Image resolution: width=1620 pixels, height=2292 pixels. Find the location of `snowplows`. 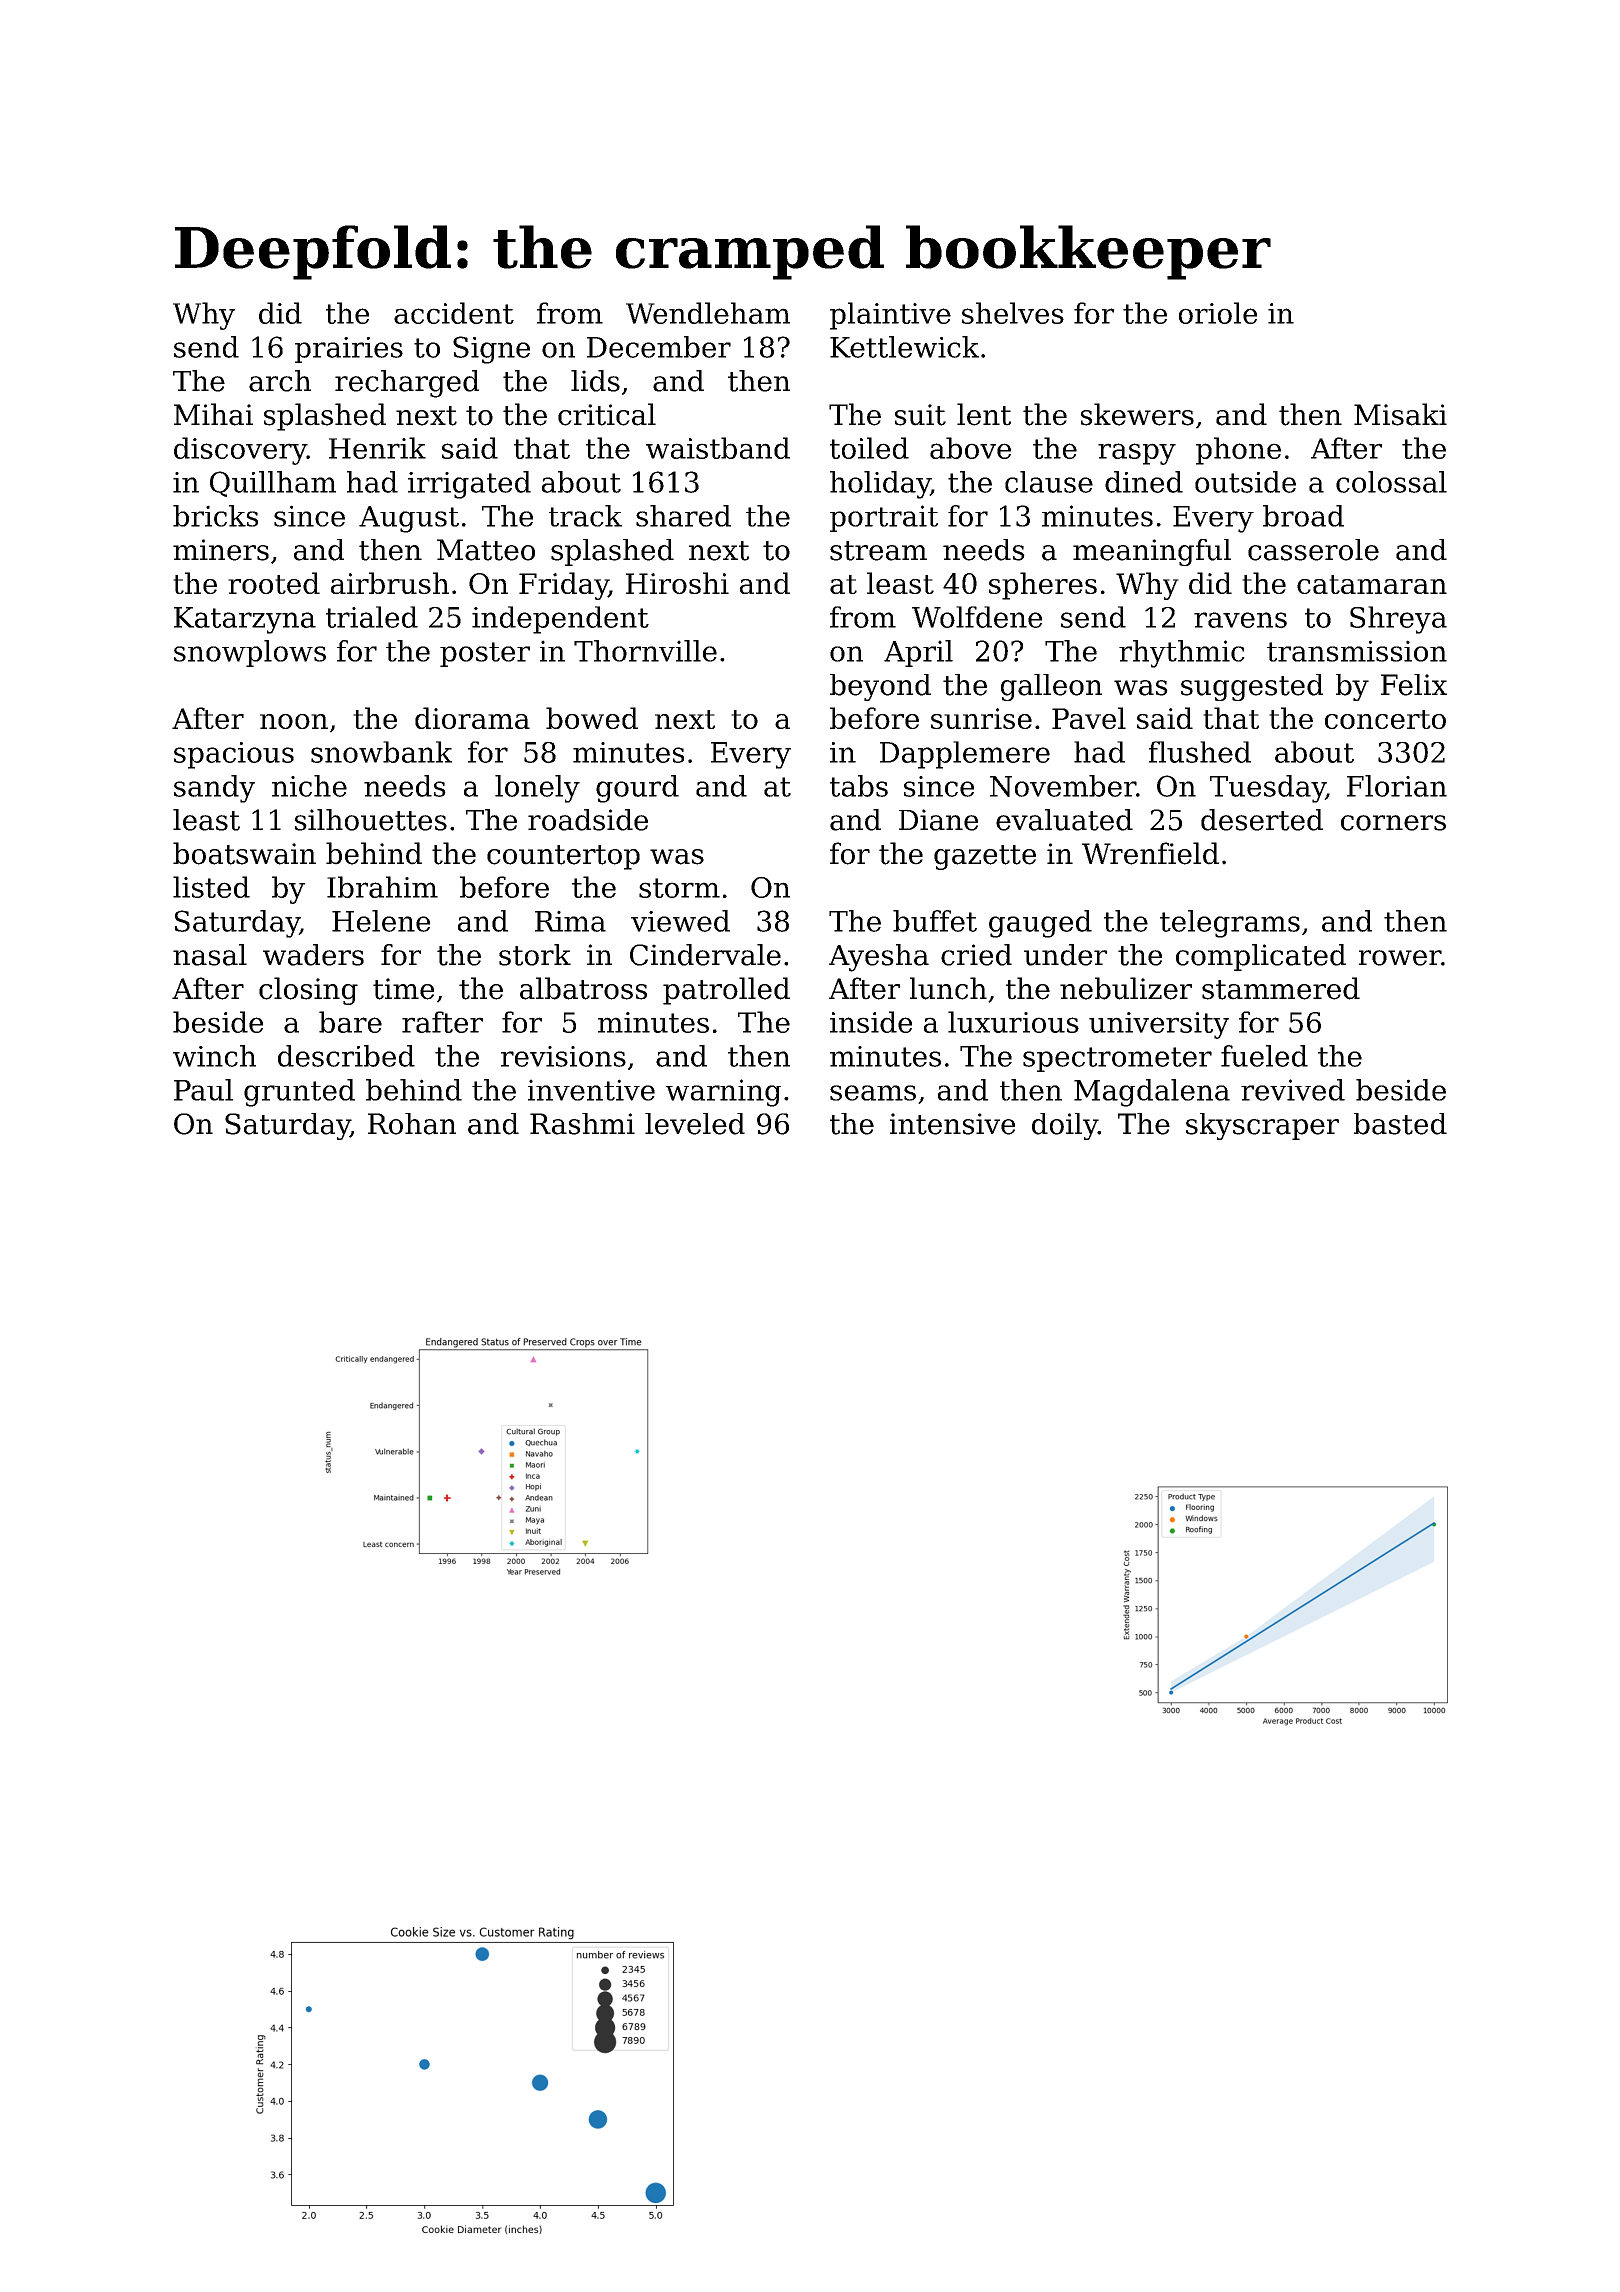

snowplows is located at coordinates (250, 653).
